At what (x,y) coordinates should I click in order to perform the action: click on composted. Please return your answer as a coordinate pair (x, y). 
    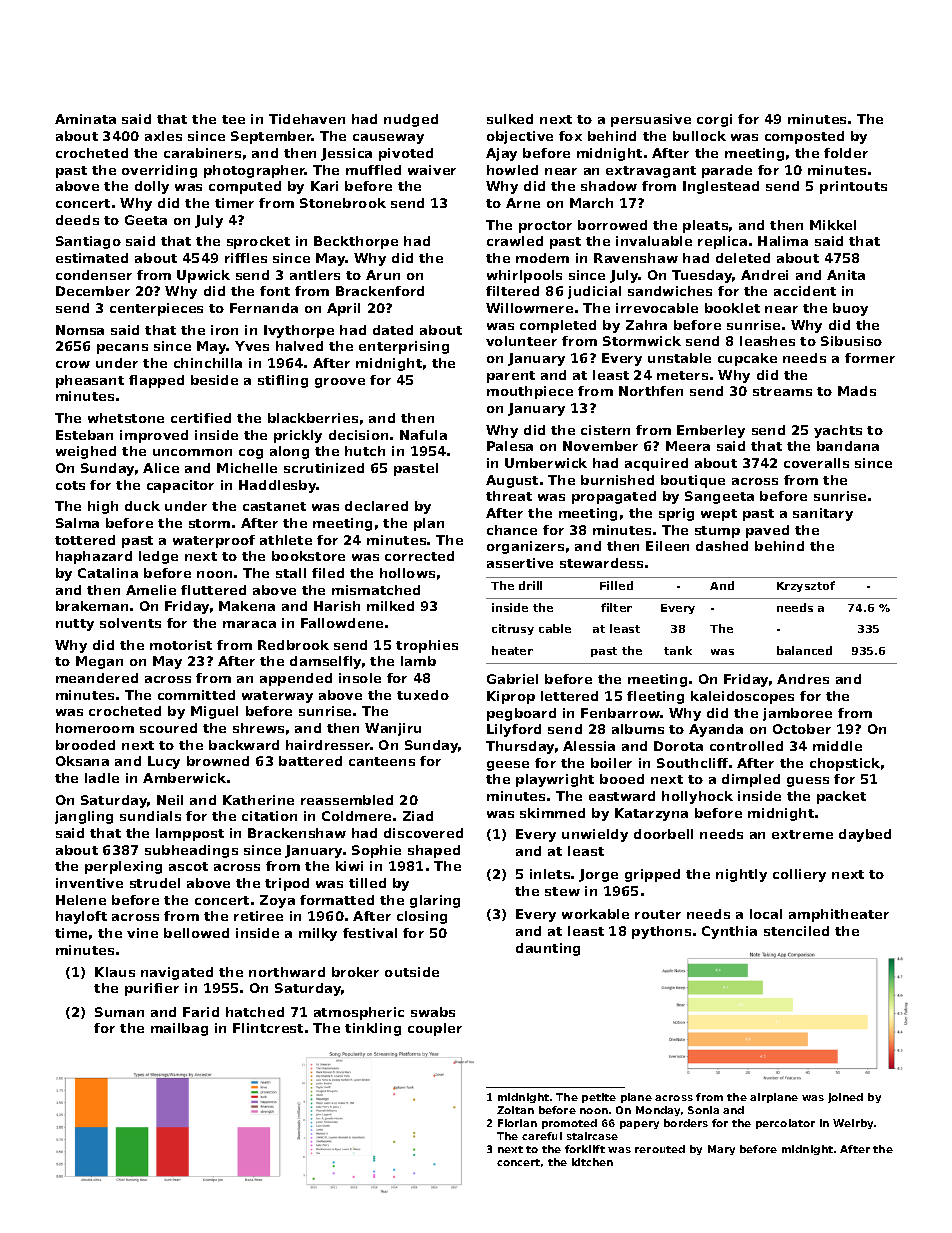
    Looking at the image, I should click on (804, 137).
